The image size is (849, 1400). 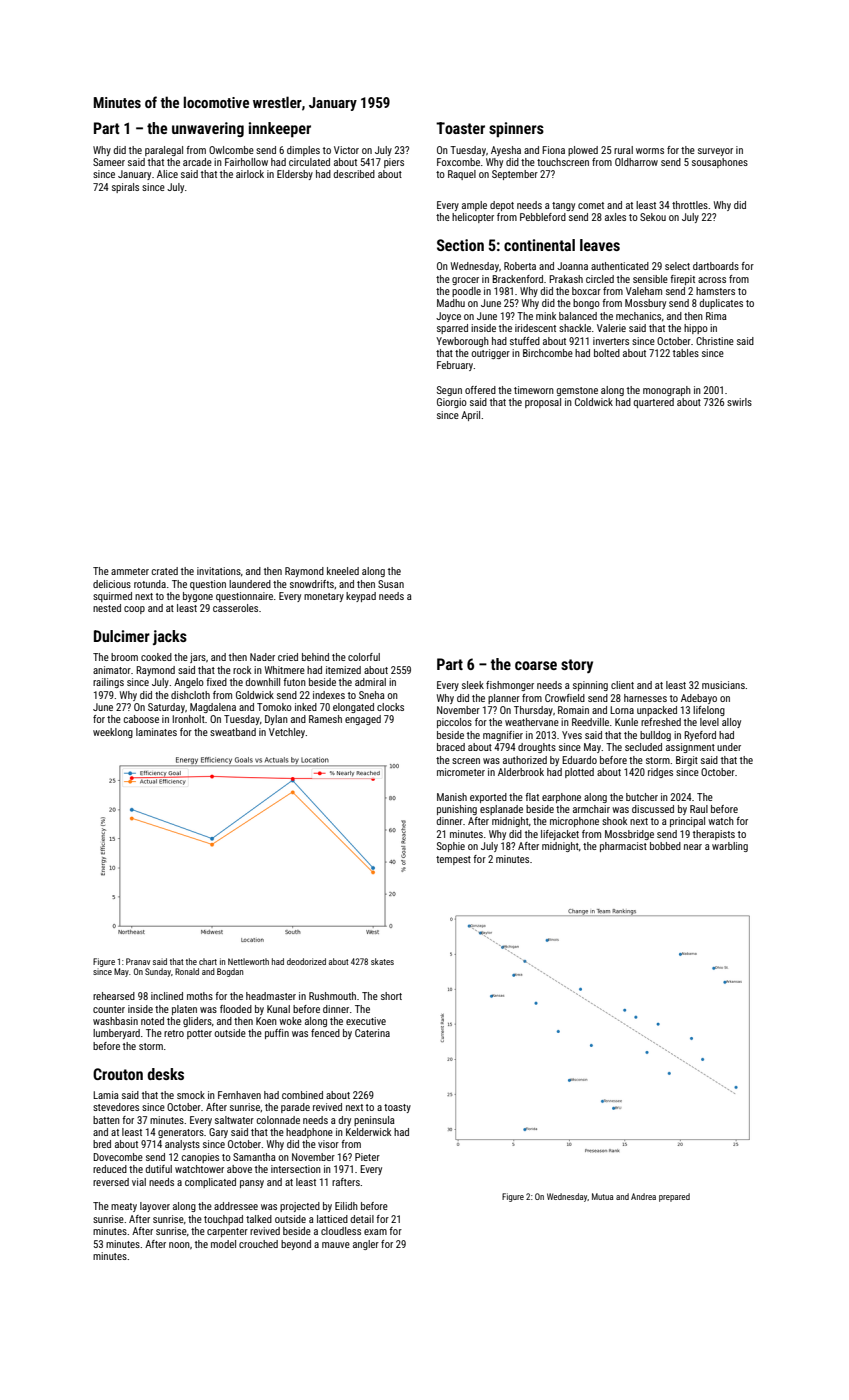 I want to click on ridges, so click(x=660, y=773).
